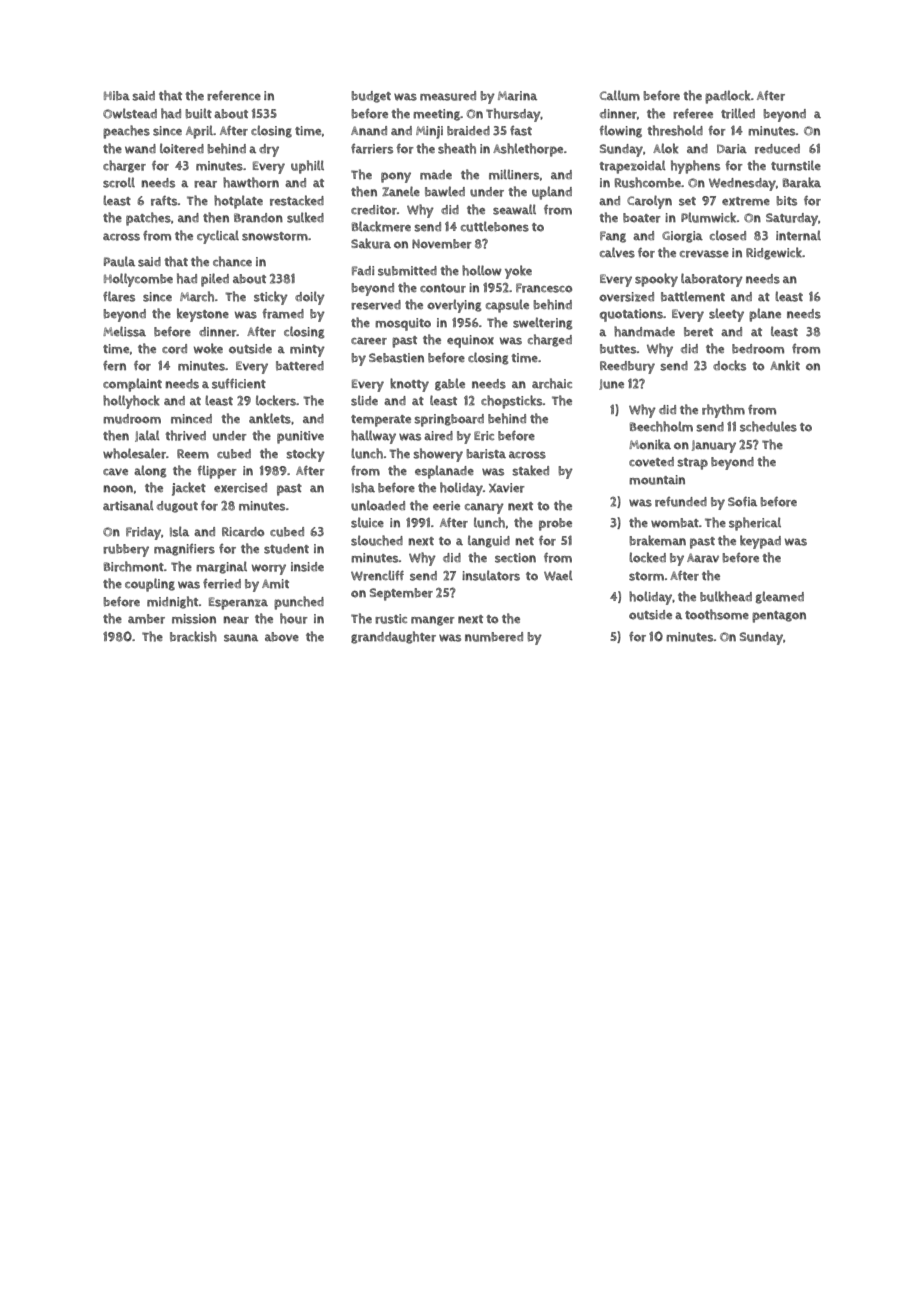 This image has height=1308, width=924. Describe the element at coordinates (393, 637) in the image. I see `granddaughter` at that location.
